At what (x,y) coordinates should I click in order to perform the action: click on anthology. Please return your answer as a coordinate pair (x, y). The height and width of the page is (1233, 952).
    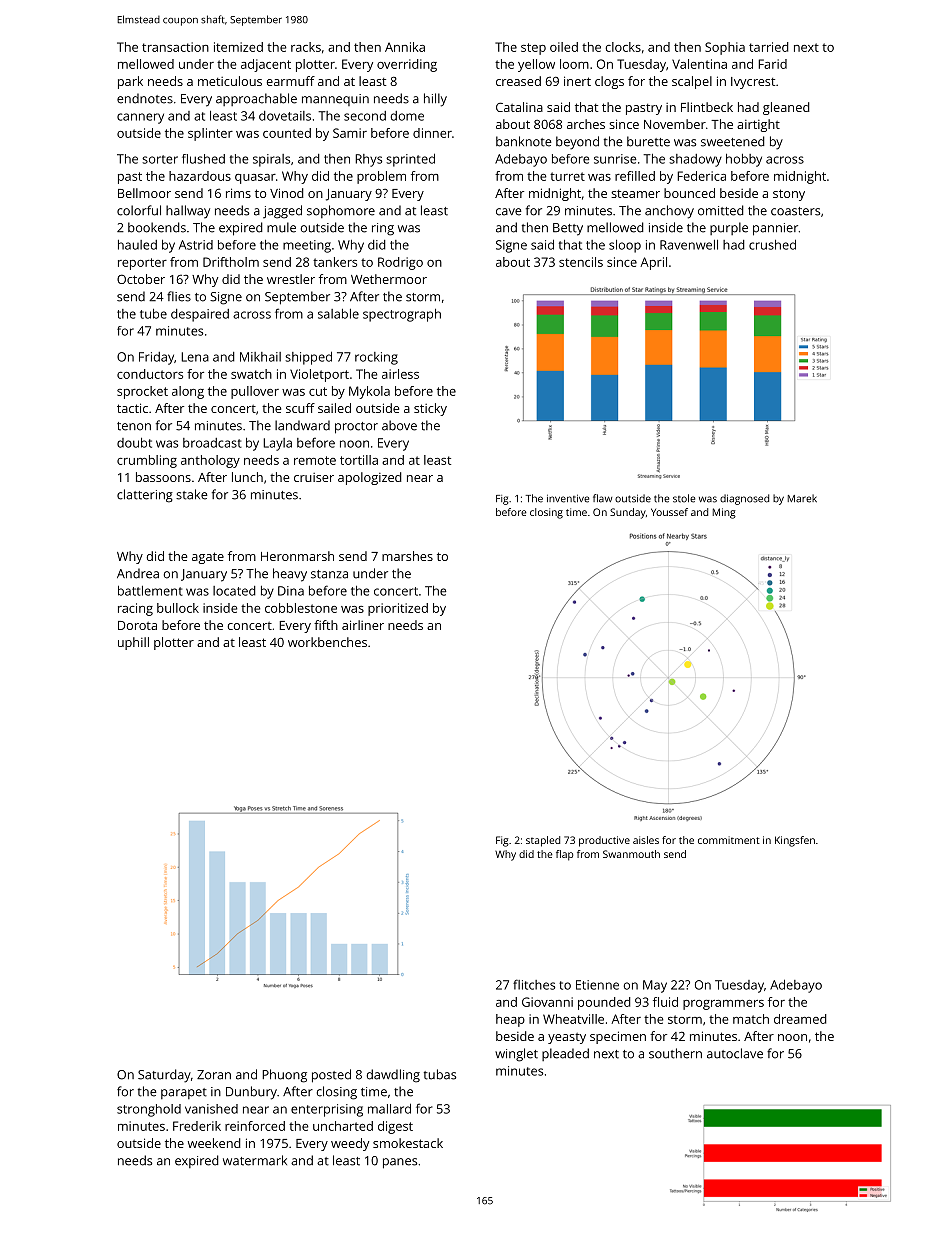
    Looking at the image, I should click on (210, 461).
